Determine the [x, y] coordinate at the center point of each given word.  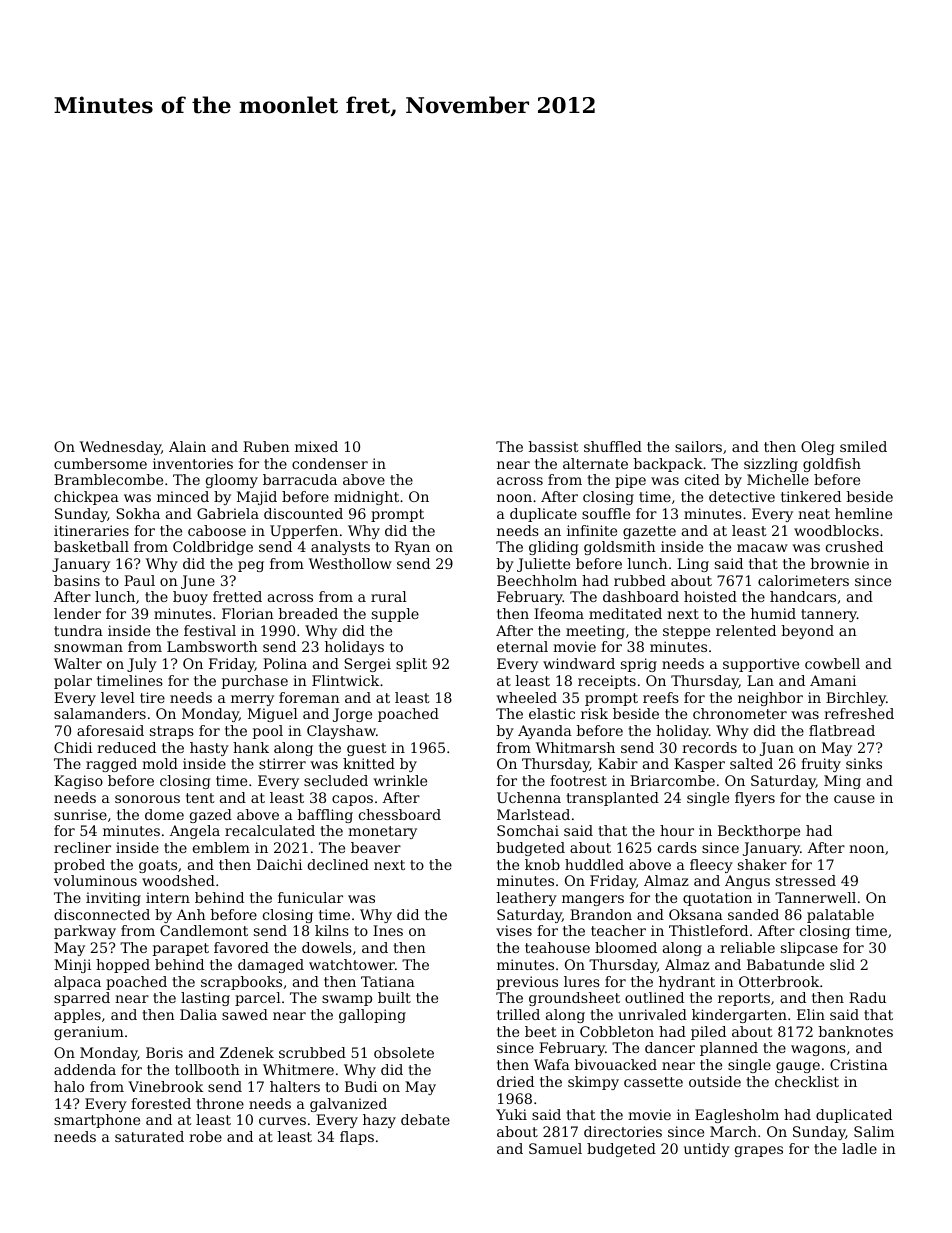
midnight [366, 498]
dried [515, 1081]
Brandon [601, 914]
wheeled [527, 697]
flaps [357, 1138]
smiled [863, 446]
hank [251, 747]
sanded [753, 914]
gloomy [232, 481]
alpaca [77, 983]
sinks [864, 763]
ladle [859, 1148]
